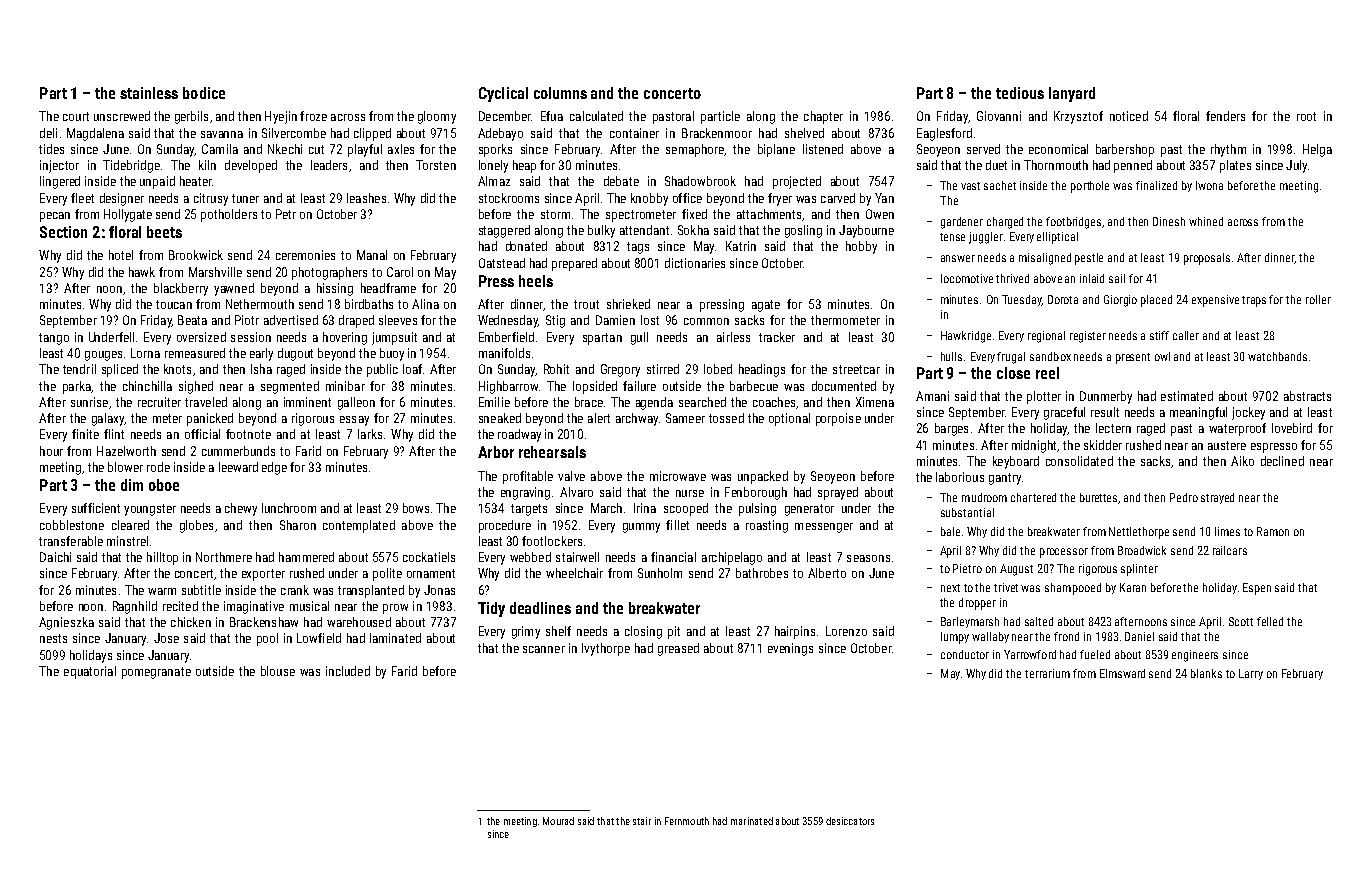  What do you see at coordinates (222, 134) in the page?
I see `savanna` at bounding box center [222, 134].
